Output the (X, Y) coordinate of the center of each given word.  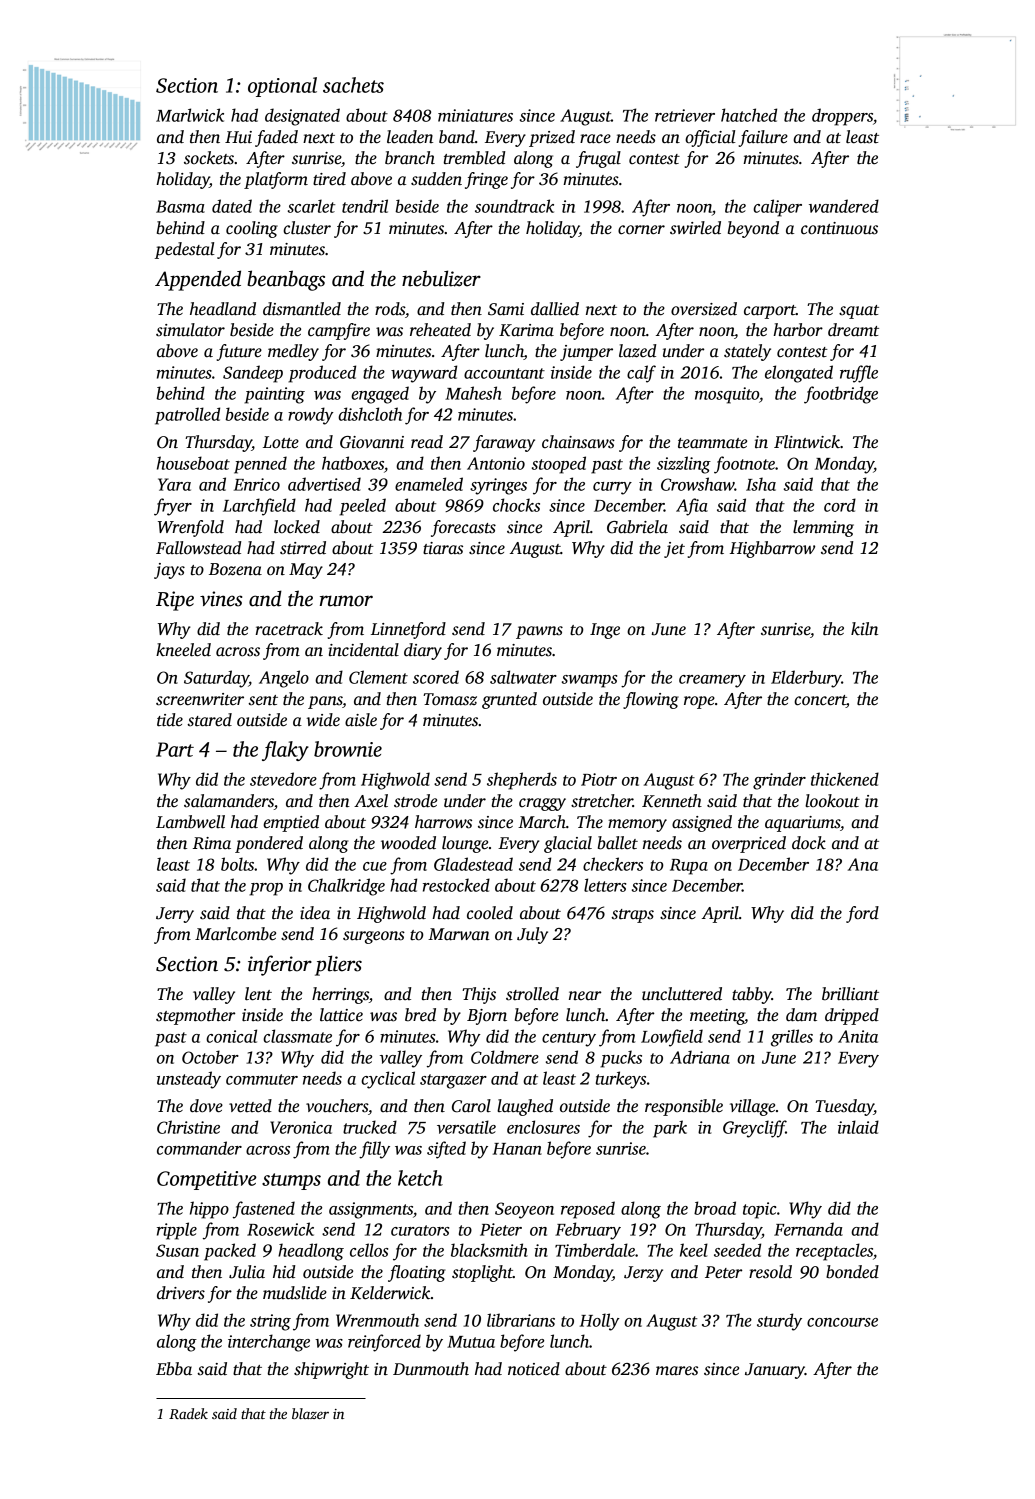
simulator (190, 330)
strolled (532, 994)
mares (677, 1371)
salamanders (229, 801)
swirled (695, 228)
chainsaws (578, 442)
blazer (310, 1413)
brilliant (850, 994)
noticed (534, 1369)
